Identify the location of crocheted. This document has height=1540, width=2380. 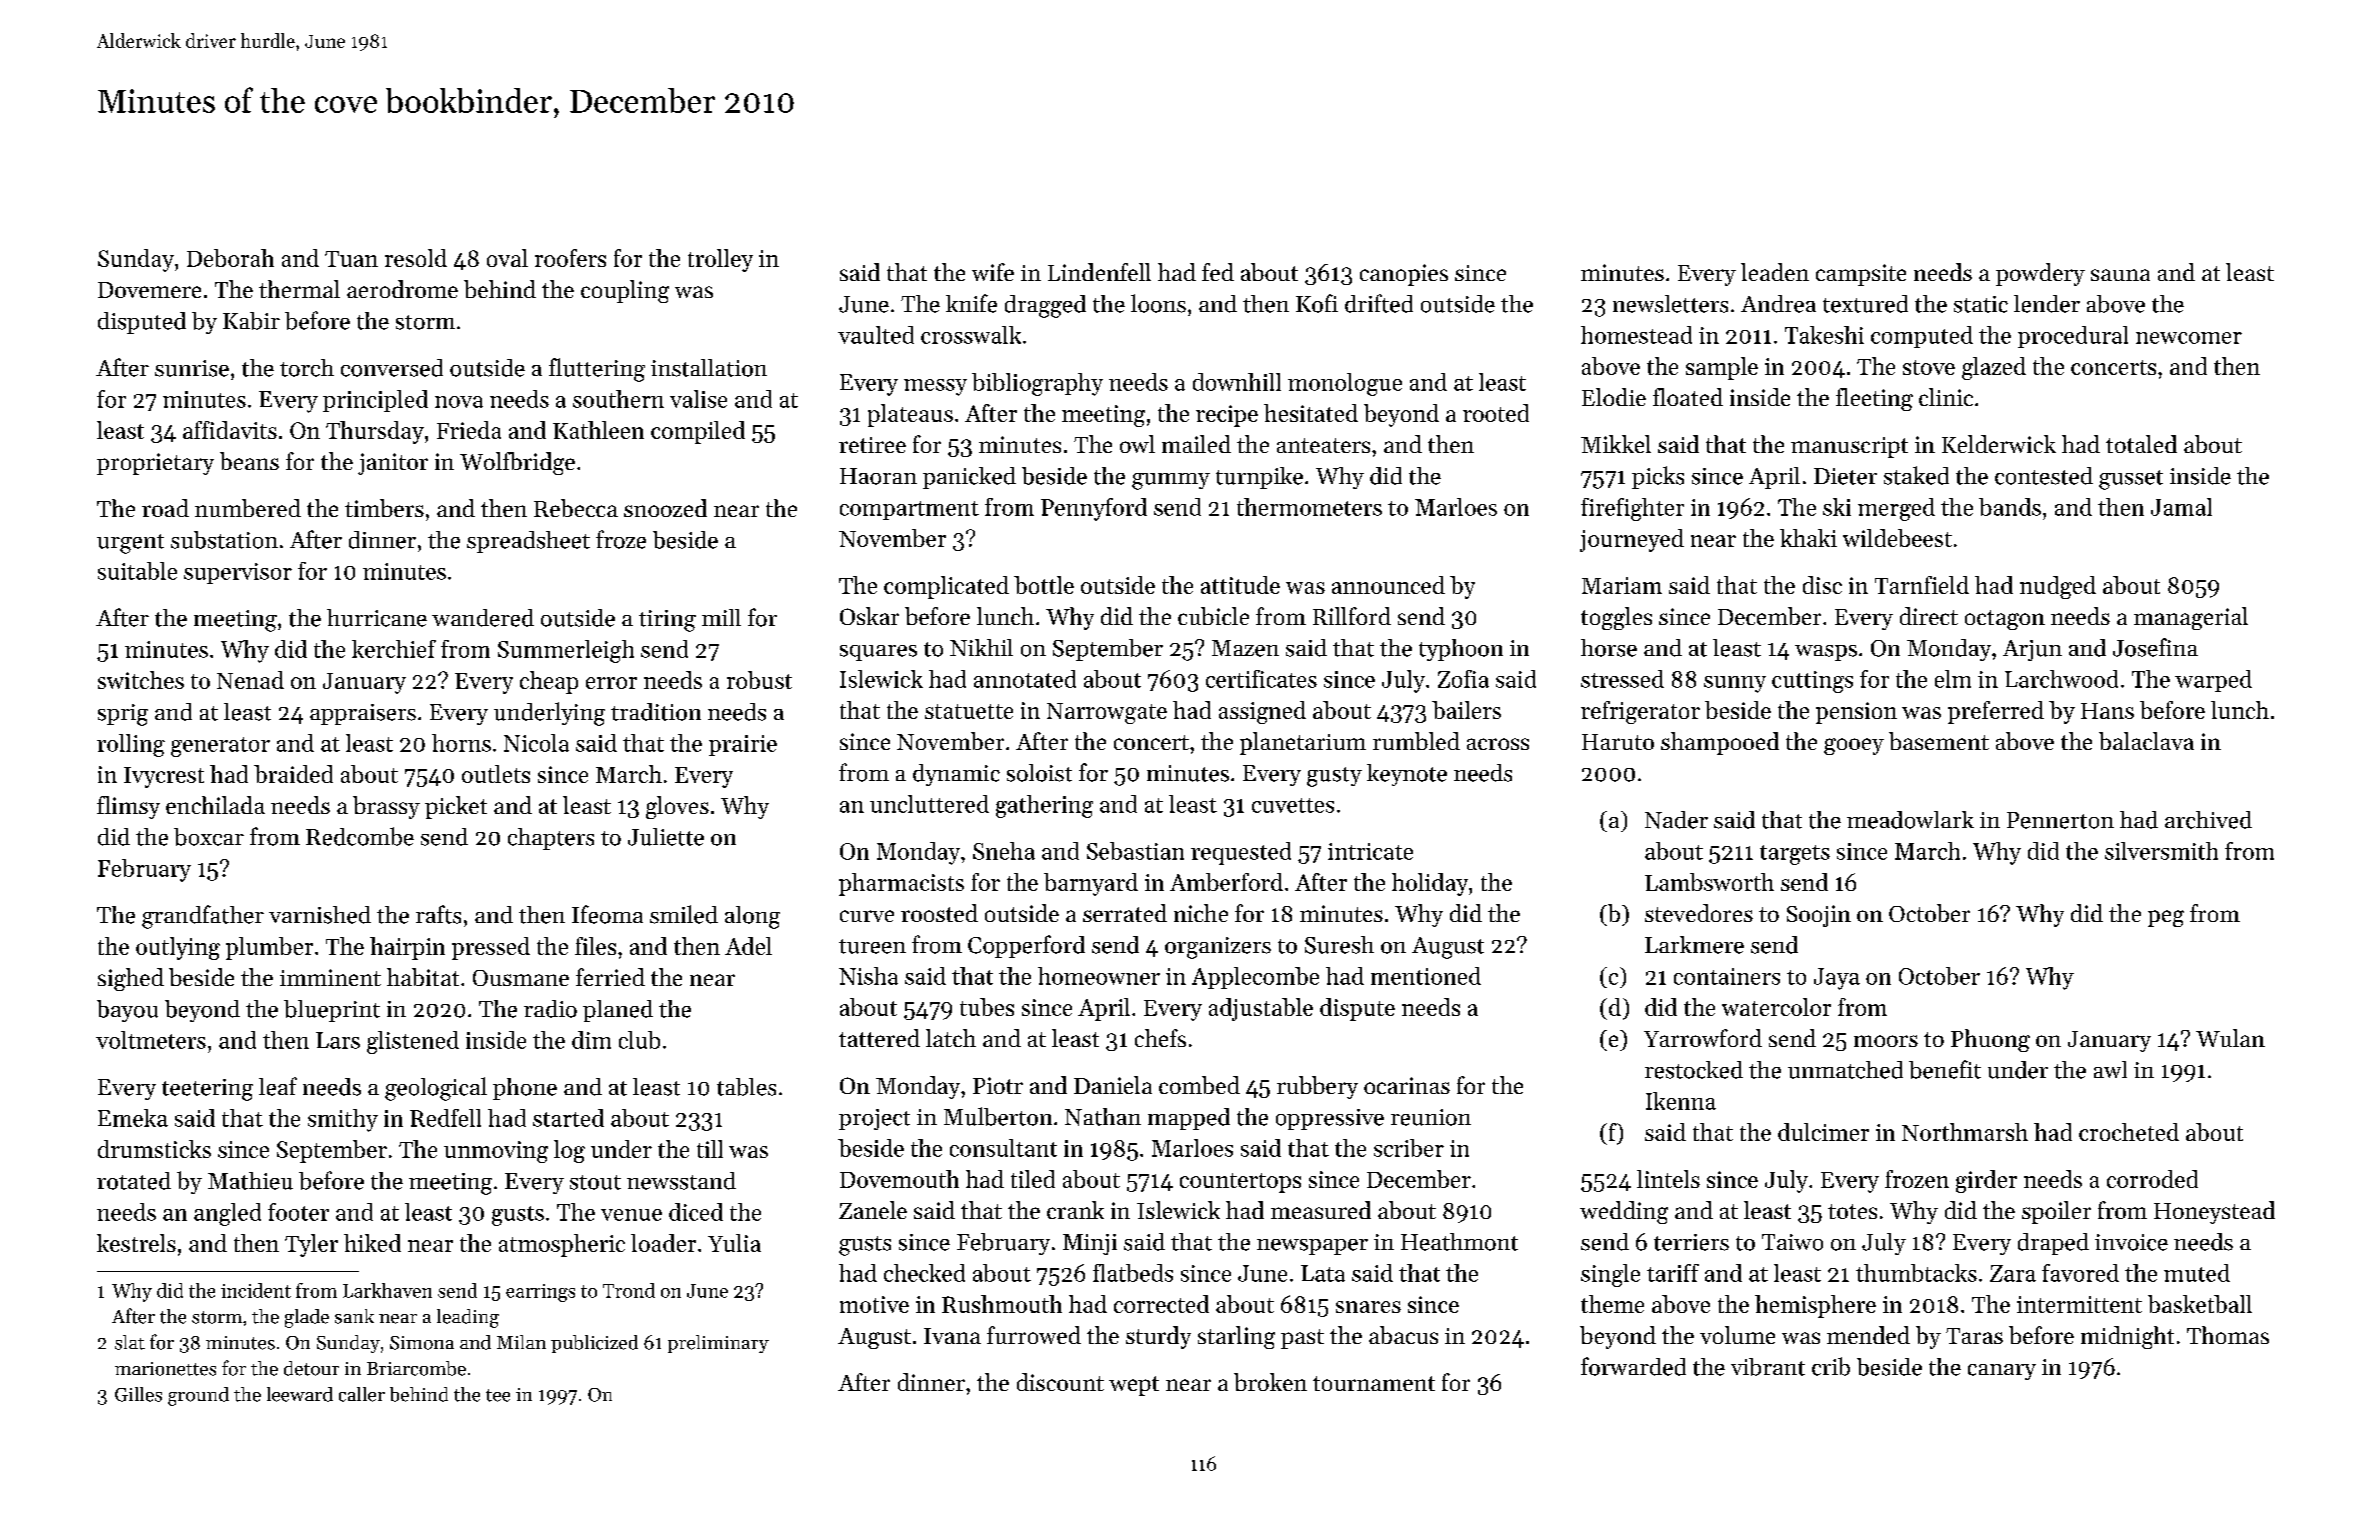
(2129, 1132).
